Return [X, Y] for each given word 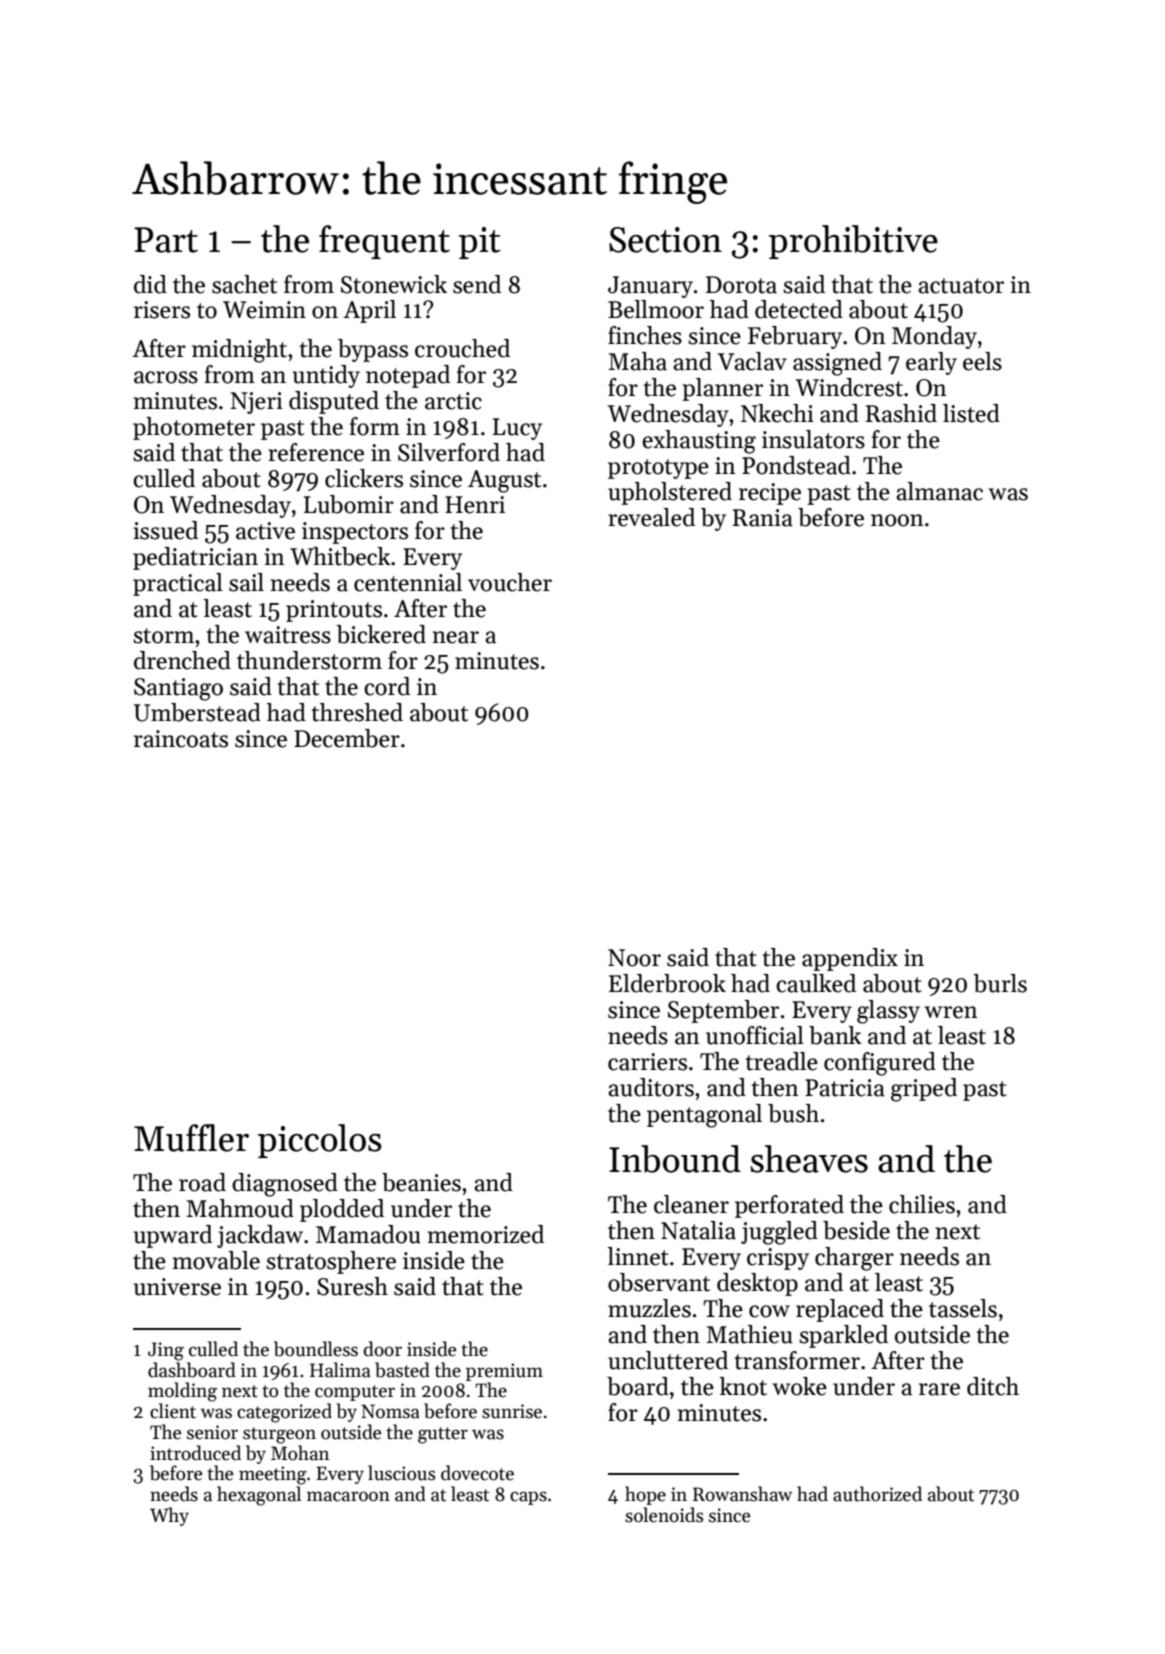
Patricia [845, 1088]
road [202, 1182]
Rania [763, 518]
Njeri [256, 403]
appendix [850, 959]
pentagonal [704, 1116]
